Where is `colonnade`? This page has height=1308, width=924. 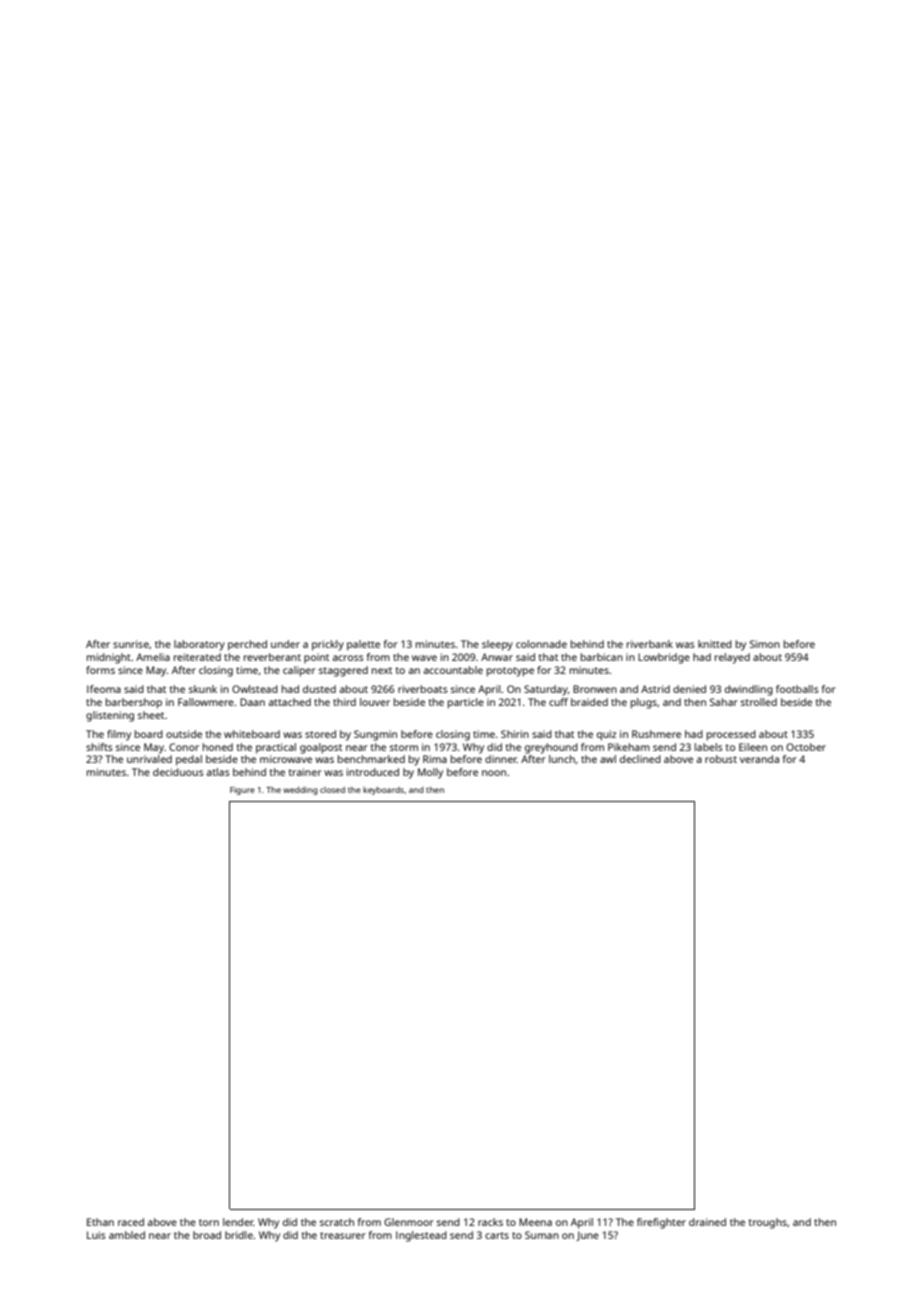
colonnade is located at coordinates (541, 644).
